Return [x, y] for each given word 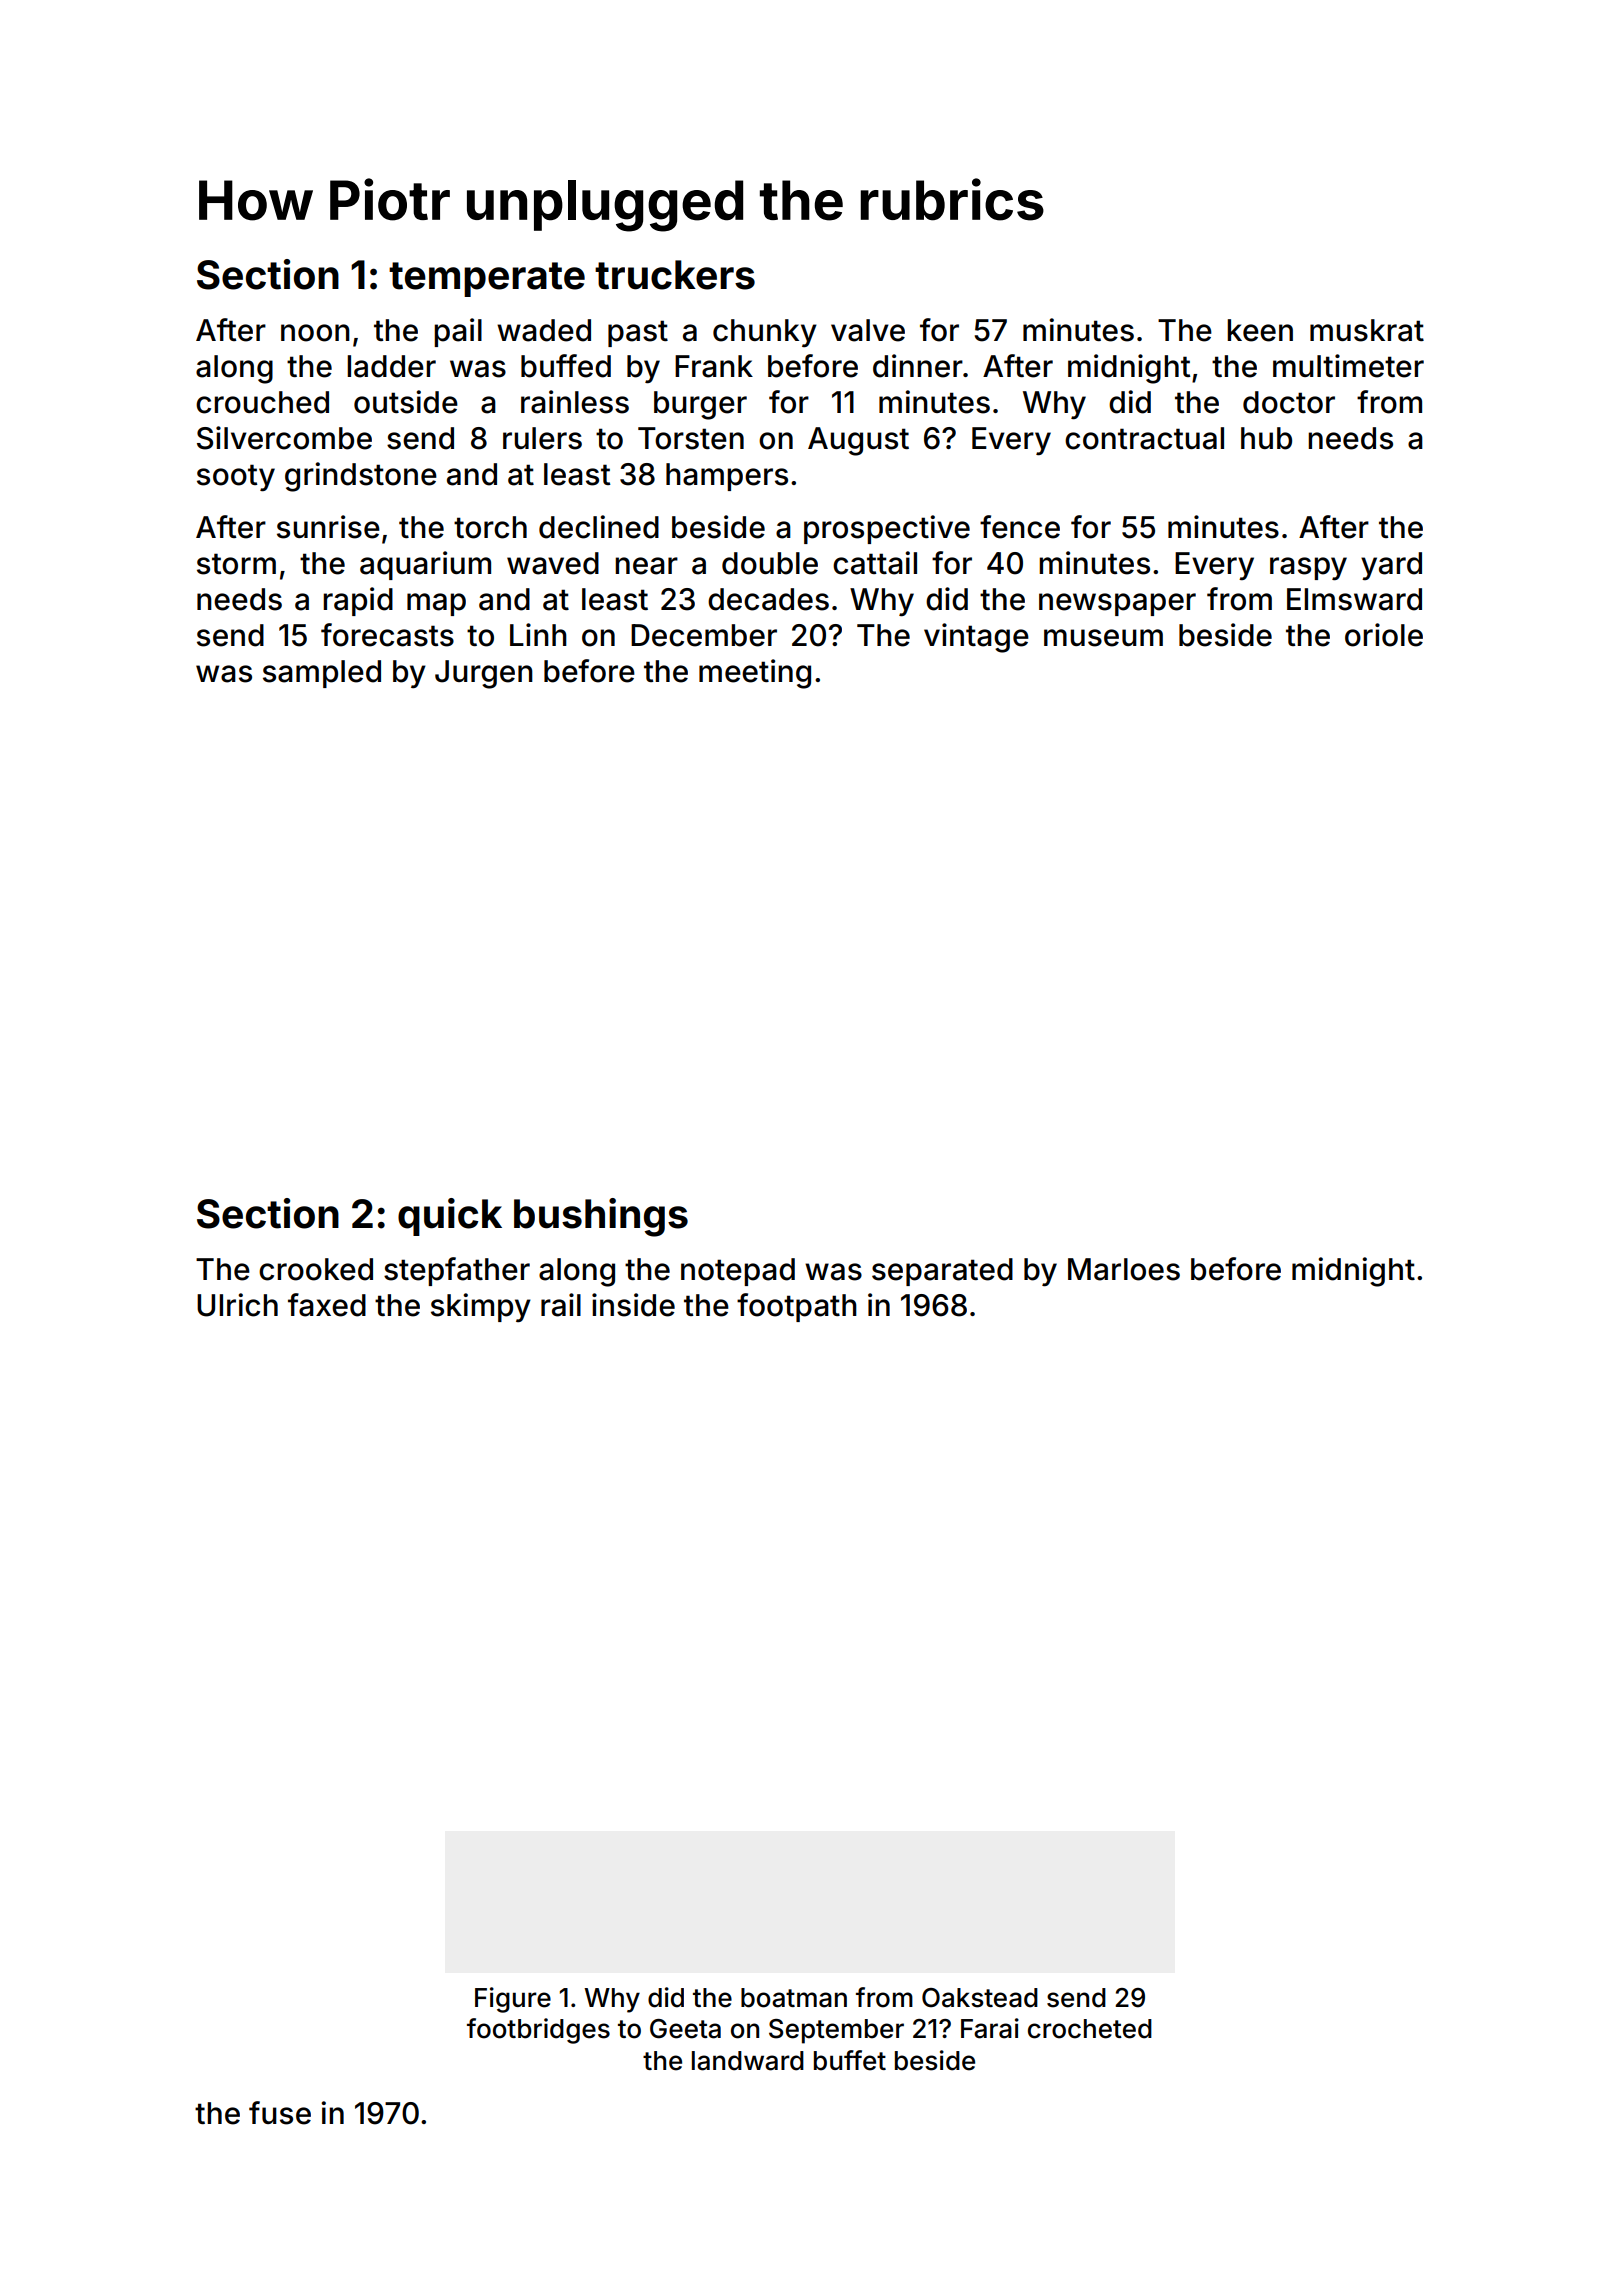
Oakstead [980, 1998]
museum [1103, 638]
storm [236, 564]
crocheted [1090, 2029]
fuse [280, 2113]
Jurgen [484, 674]
